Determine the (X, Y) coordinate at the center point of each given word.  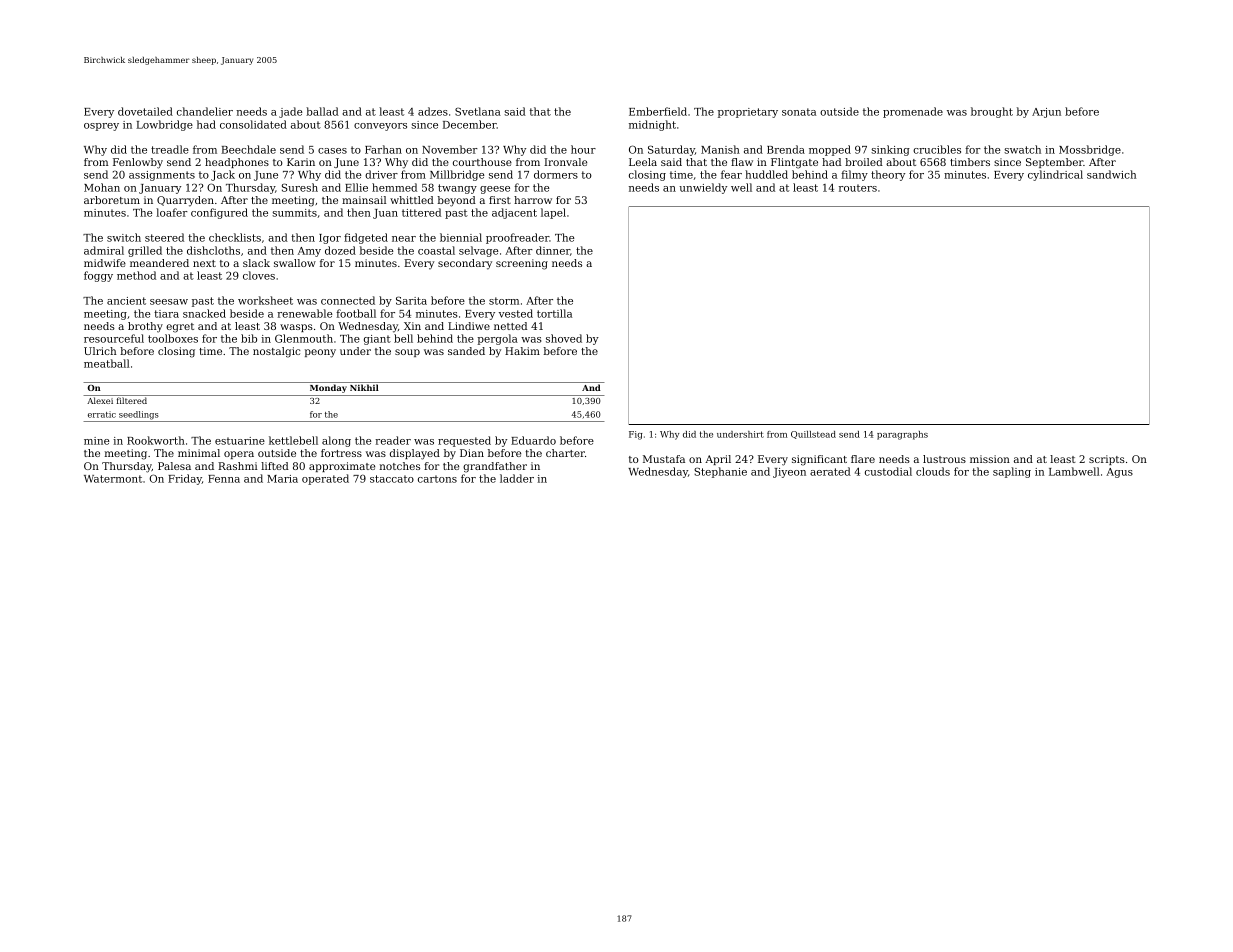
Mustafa (664, 459)
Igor (330, 239)
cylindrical (1055, 175)
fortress (341, 453)
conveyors (380, 127)
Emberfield (658, 111)
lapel (553, 213)
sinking (890, 150)
